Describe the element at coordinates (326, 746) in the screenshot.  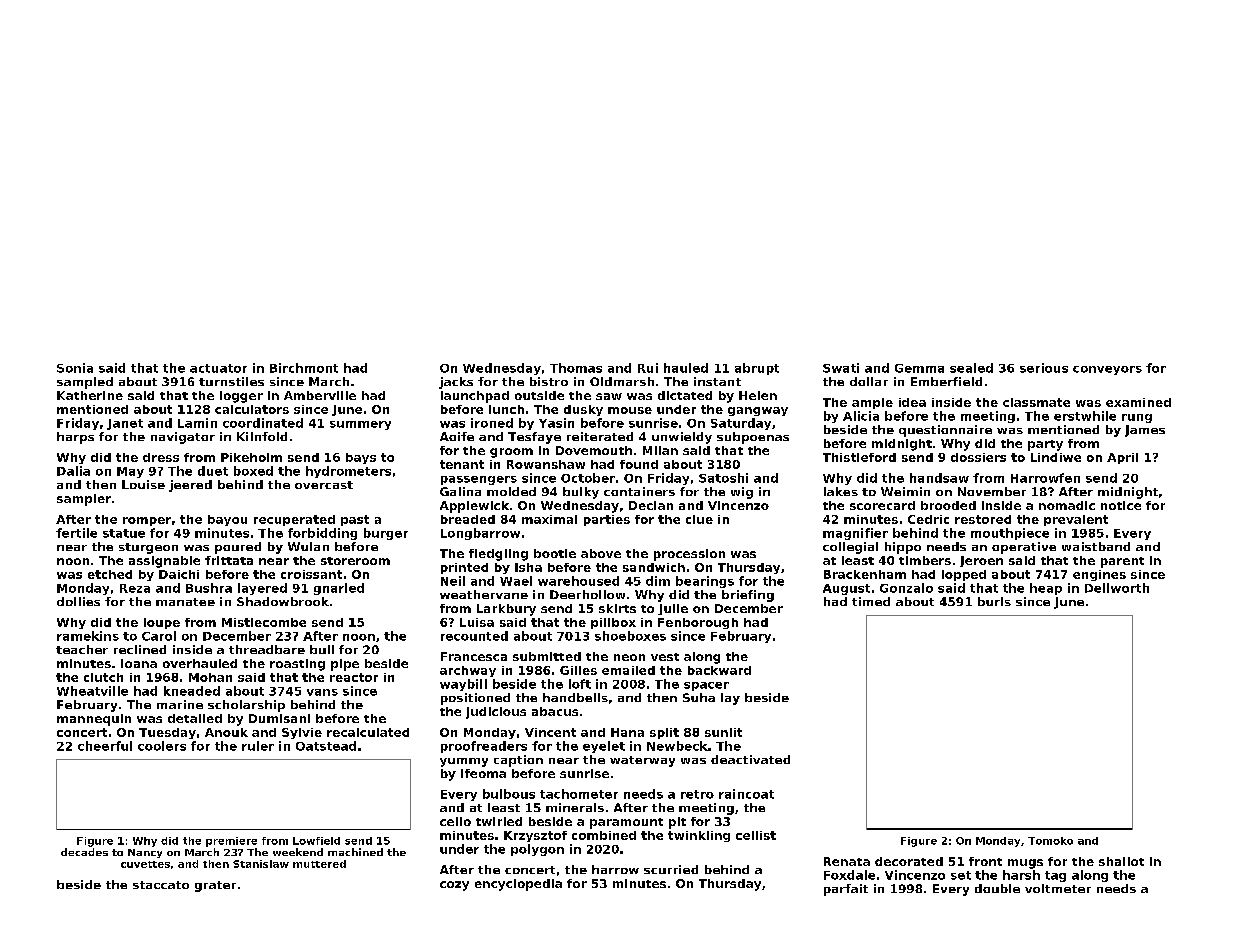
I see `Oatstead` at that location.
